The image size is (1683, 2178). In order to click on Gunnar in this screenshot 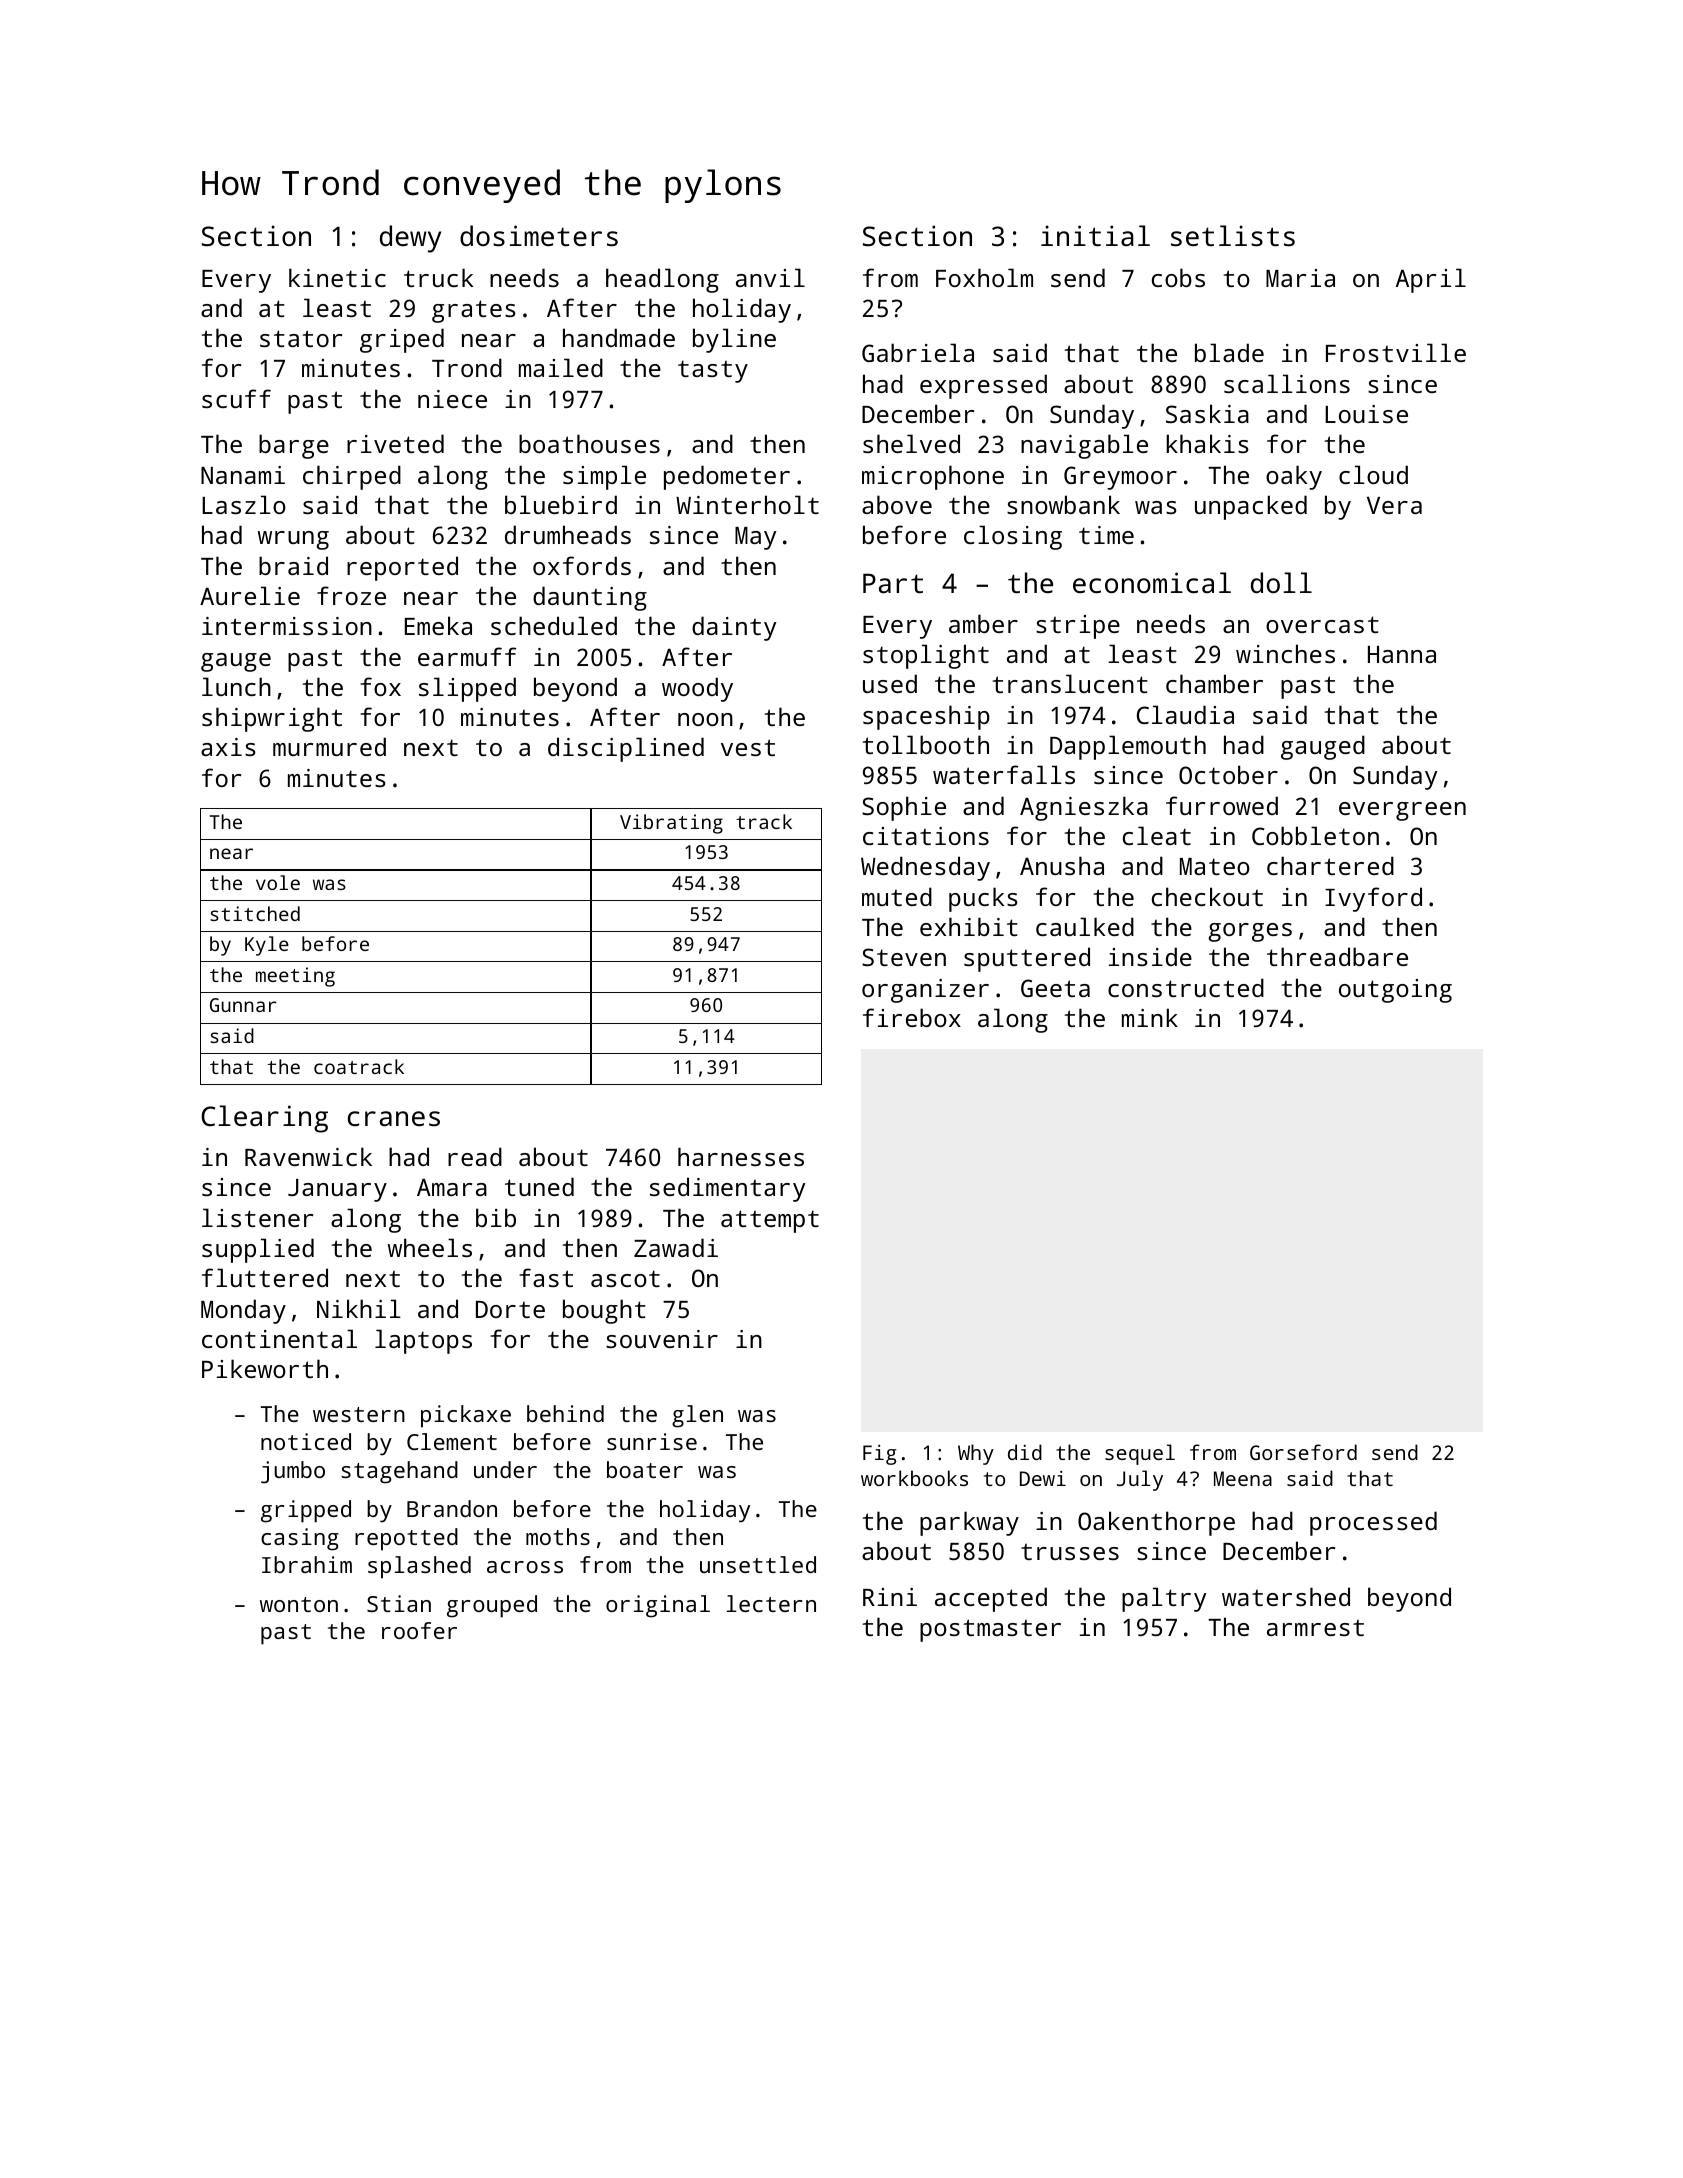, I will do `click(243, 1005)`.
